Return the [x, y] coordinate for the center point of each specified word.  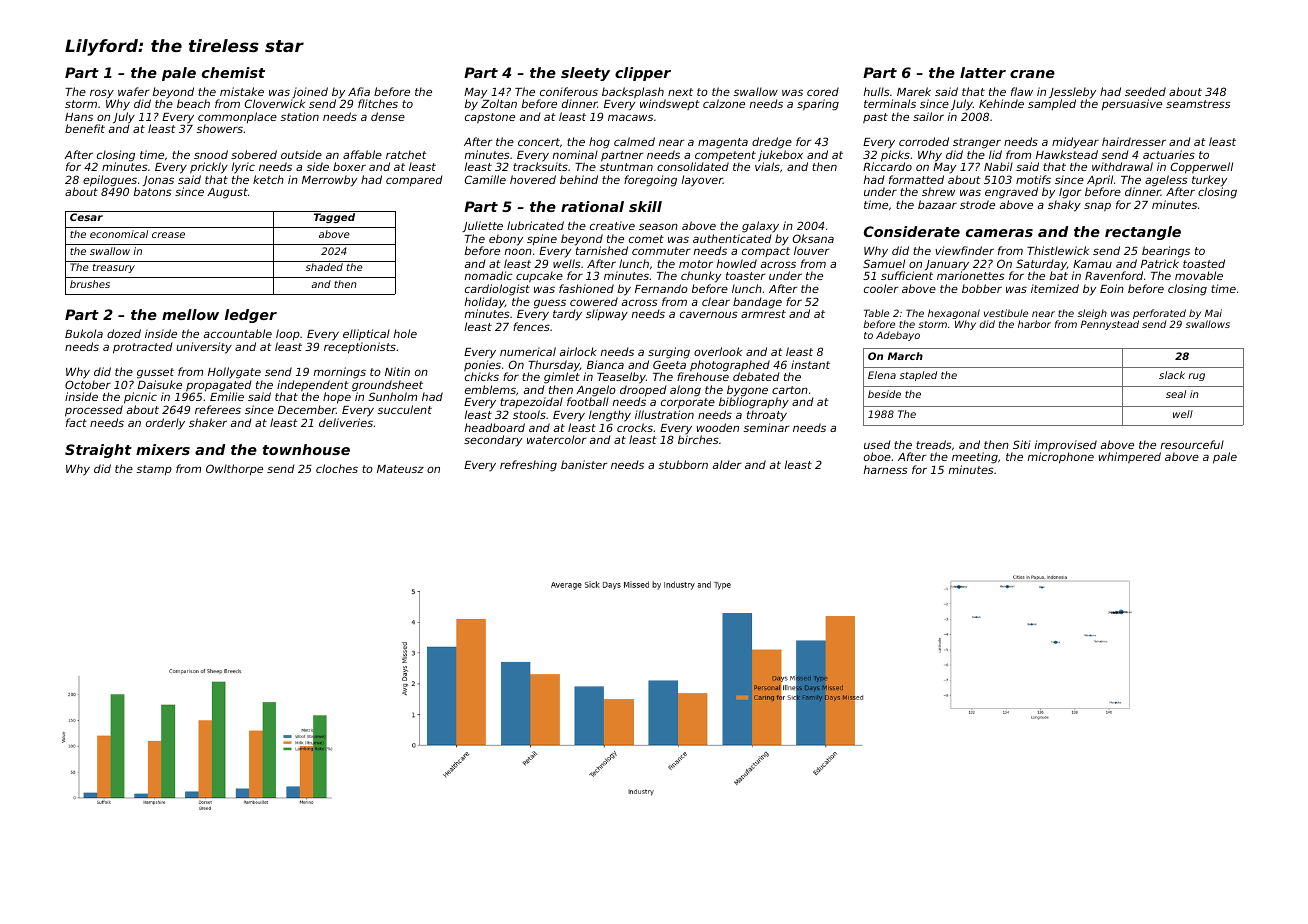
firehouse [703, 376]
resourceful [1192, 444]
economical [119, 234]
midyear [1075, 143]
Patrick [1160, 263]
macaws [630, 117]
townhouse [306, 449]
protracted [142, 348]
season [658, 226]
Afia [359, 91]
